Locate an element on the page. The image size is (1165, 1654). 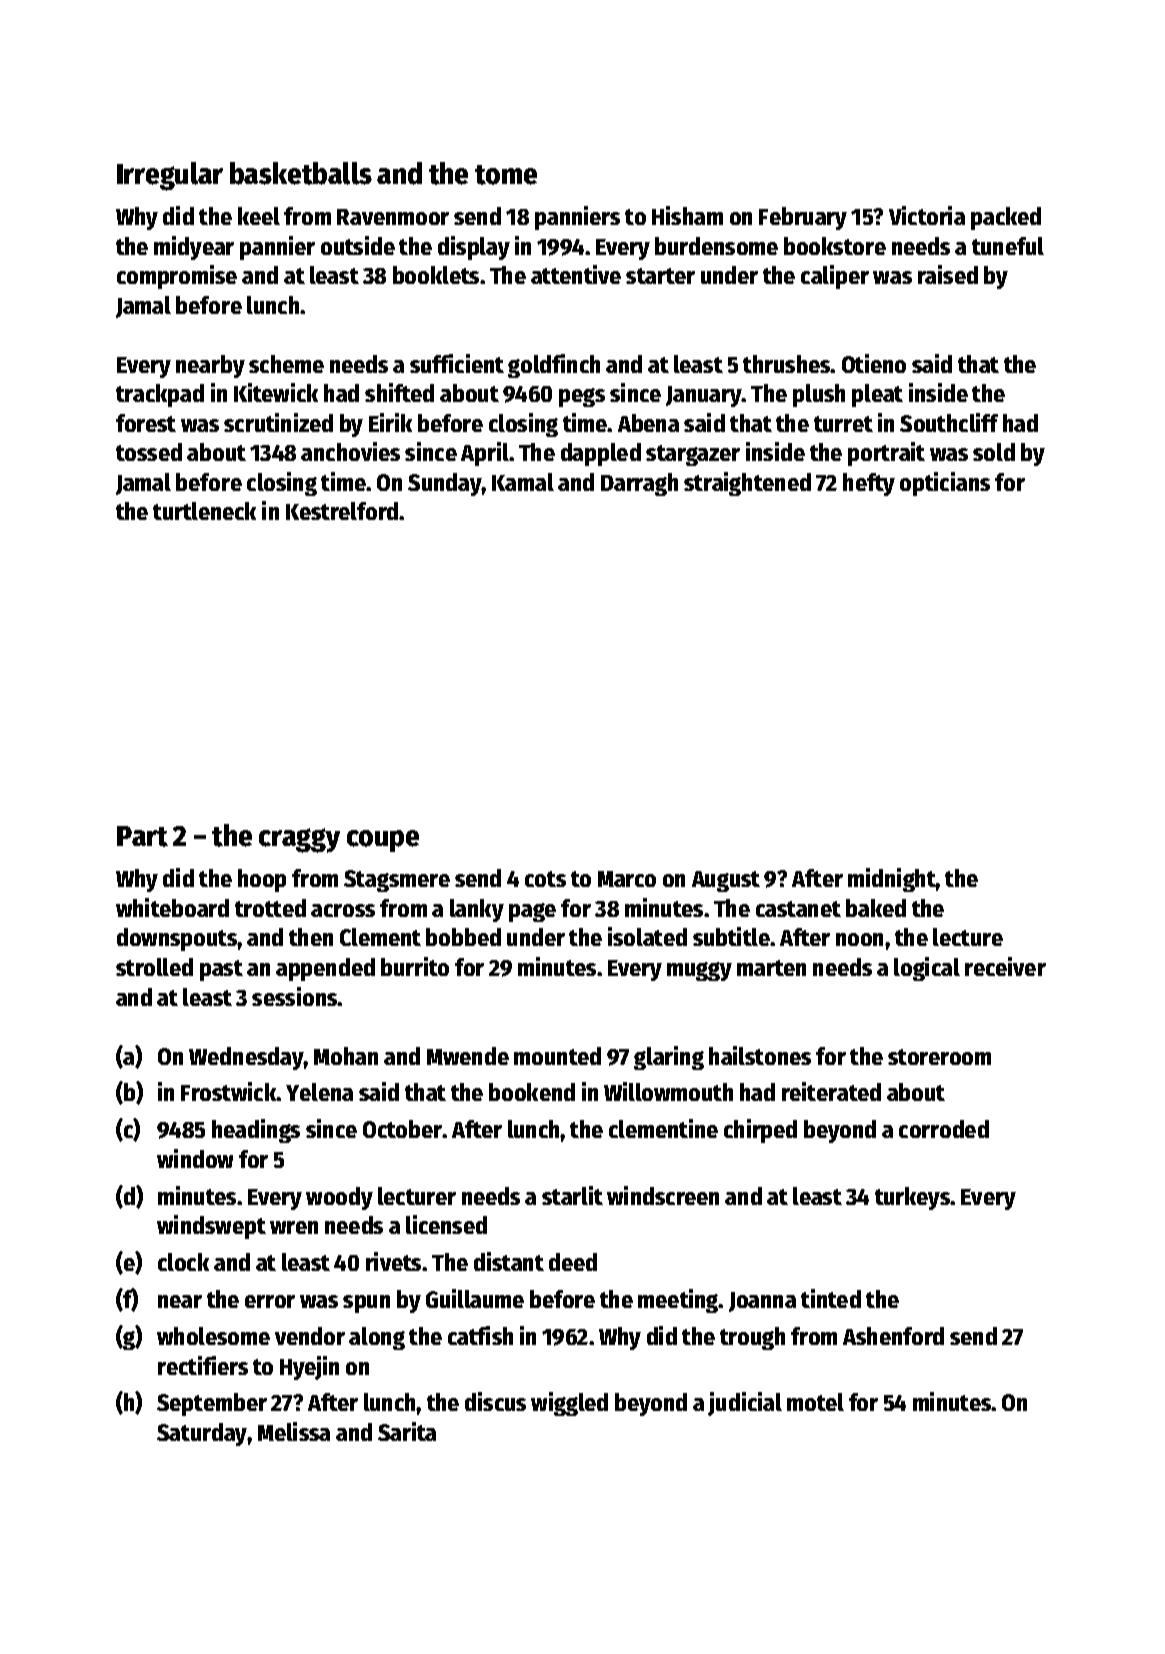
hoop is located at coordinates (262, 880).
